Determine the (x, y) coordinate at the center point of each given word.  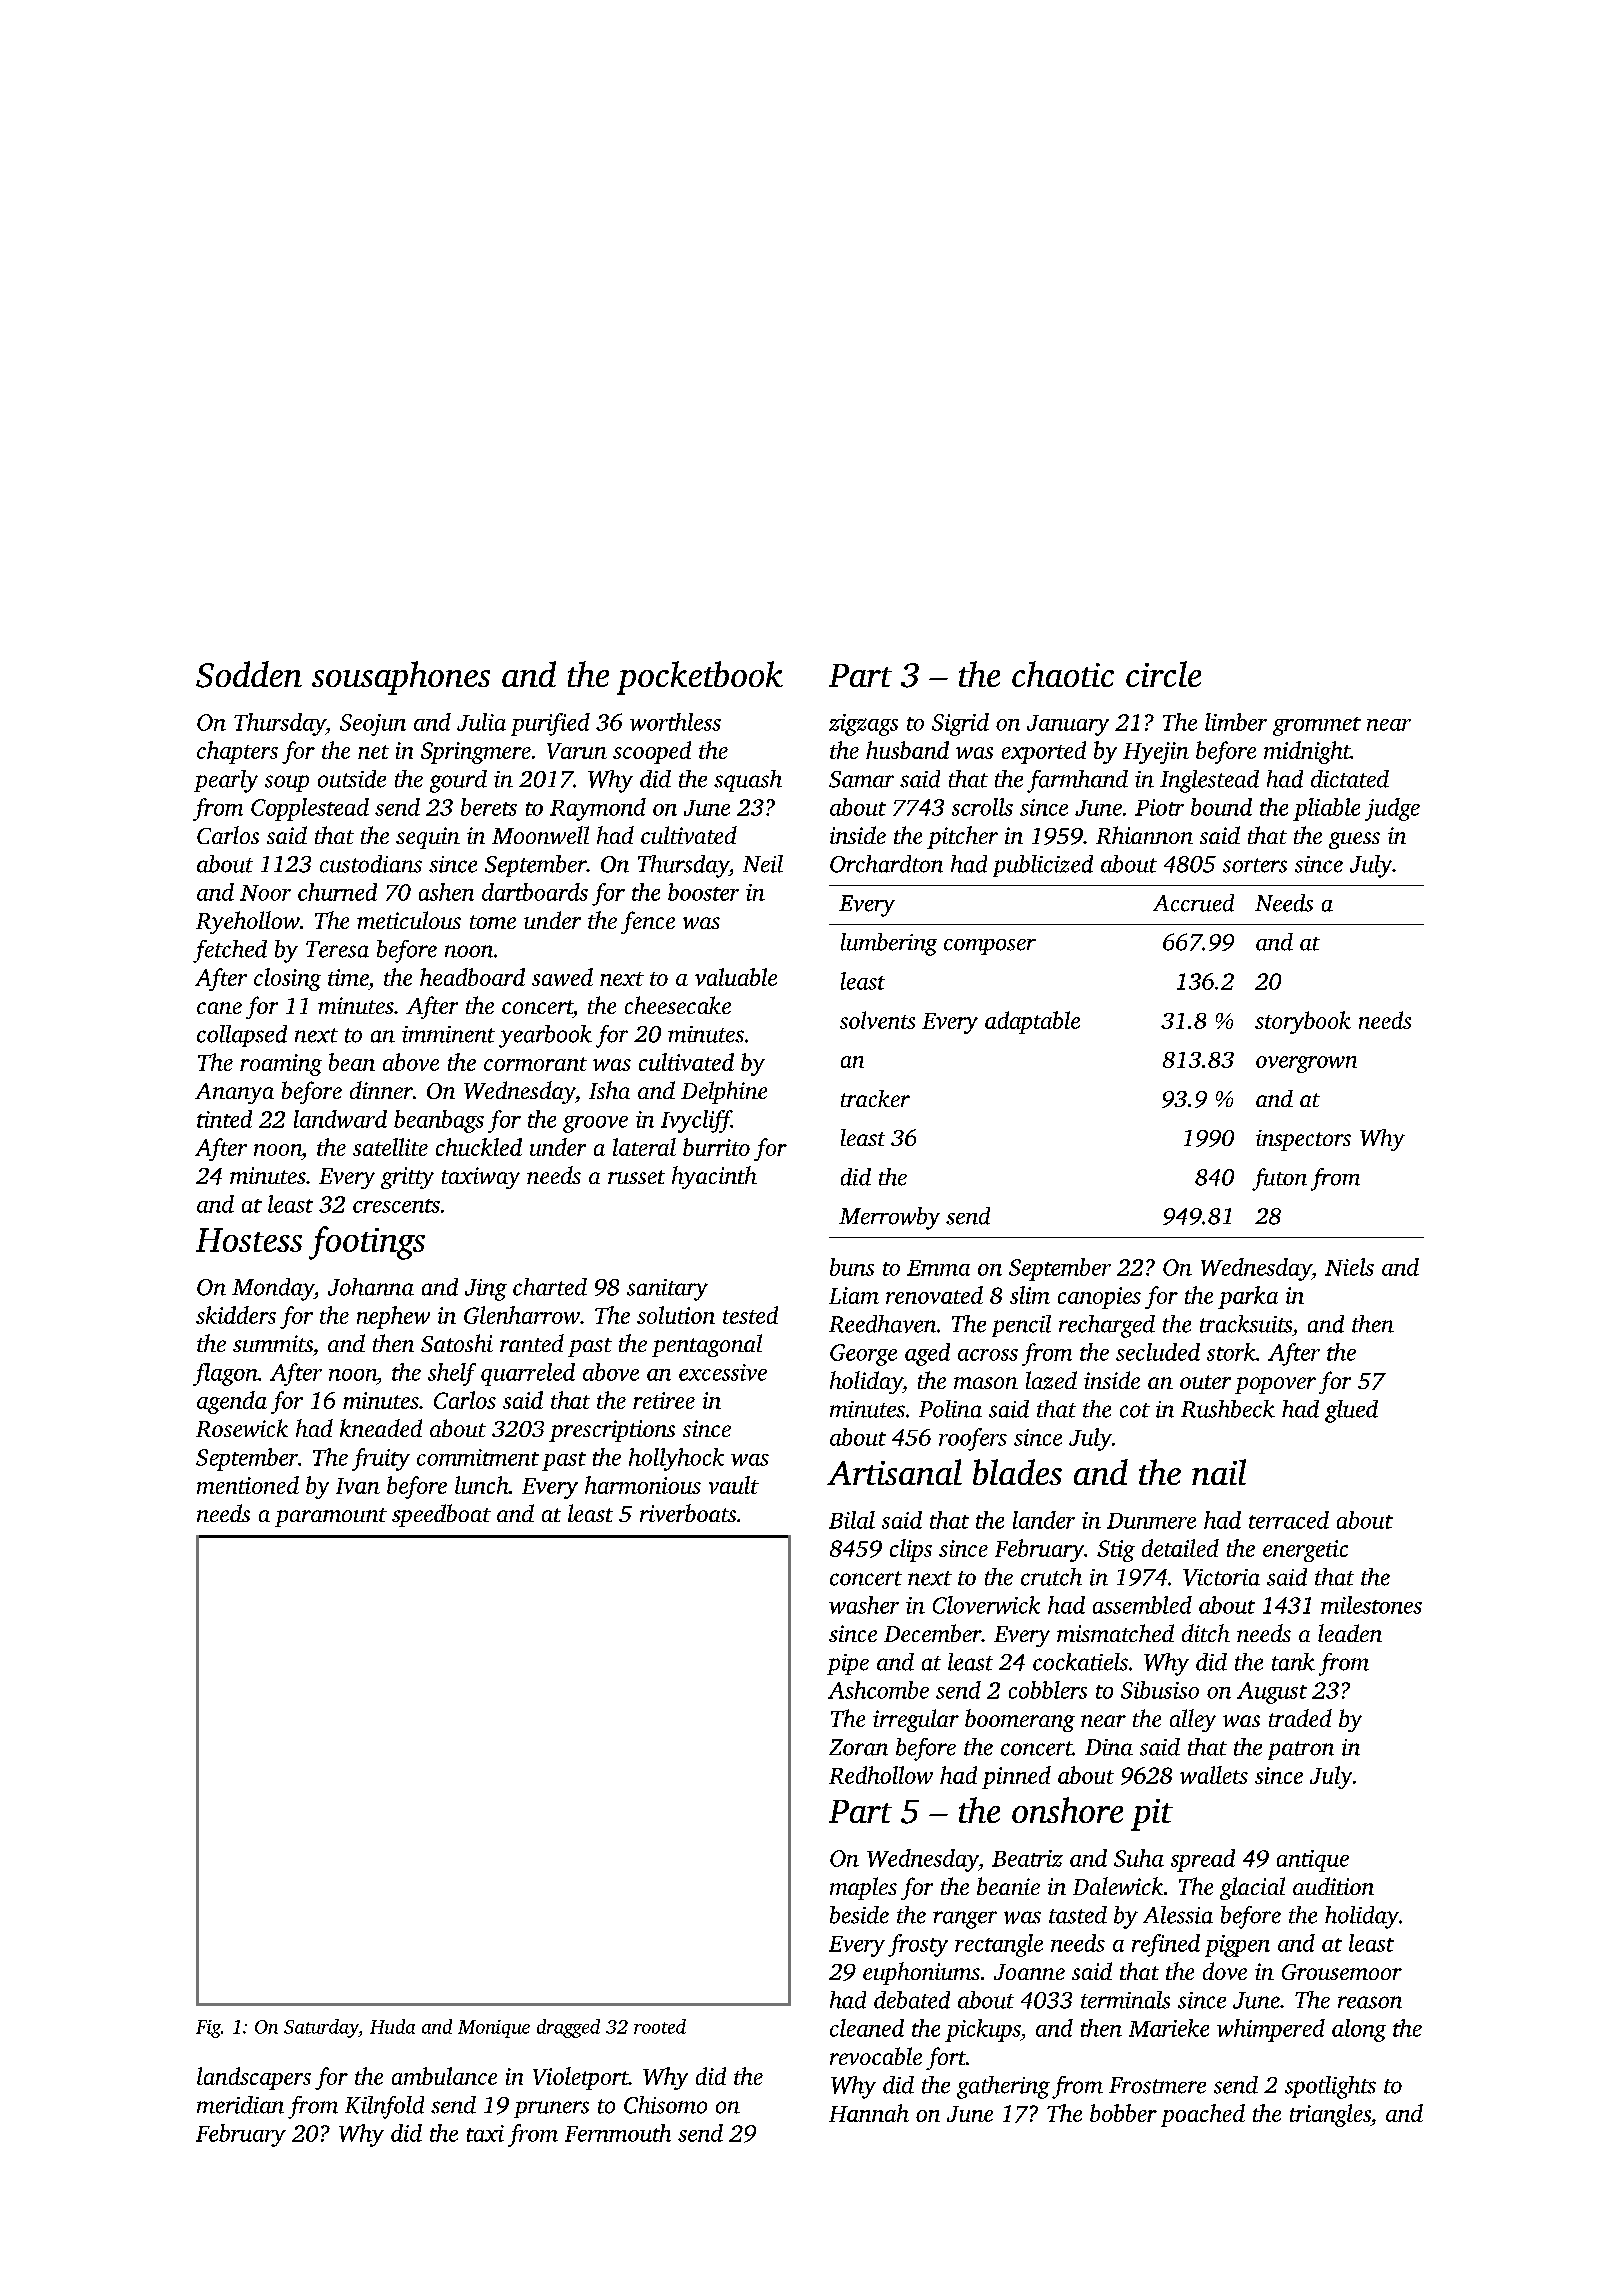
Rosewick (242, 1428)
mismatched (1115, 1633)
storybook (1303, 1022)
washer (864, 1605)
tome (493, 922)
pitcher (962, 837)
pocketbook (700, 678)
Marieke (1169, 2028)
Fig (208, 2029)
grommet (1317, 726)
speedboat (441, 1515)
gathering (1003, 2087)
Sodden (249, 674)
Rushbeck (1228, 1409)
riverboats (688, 1513)
